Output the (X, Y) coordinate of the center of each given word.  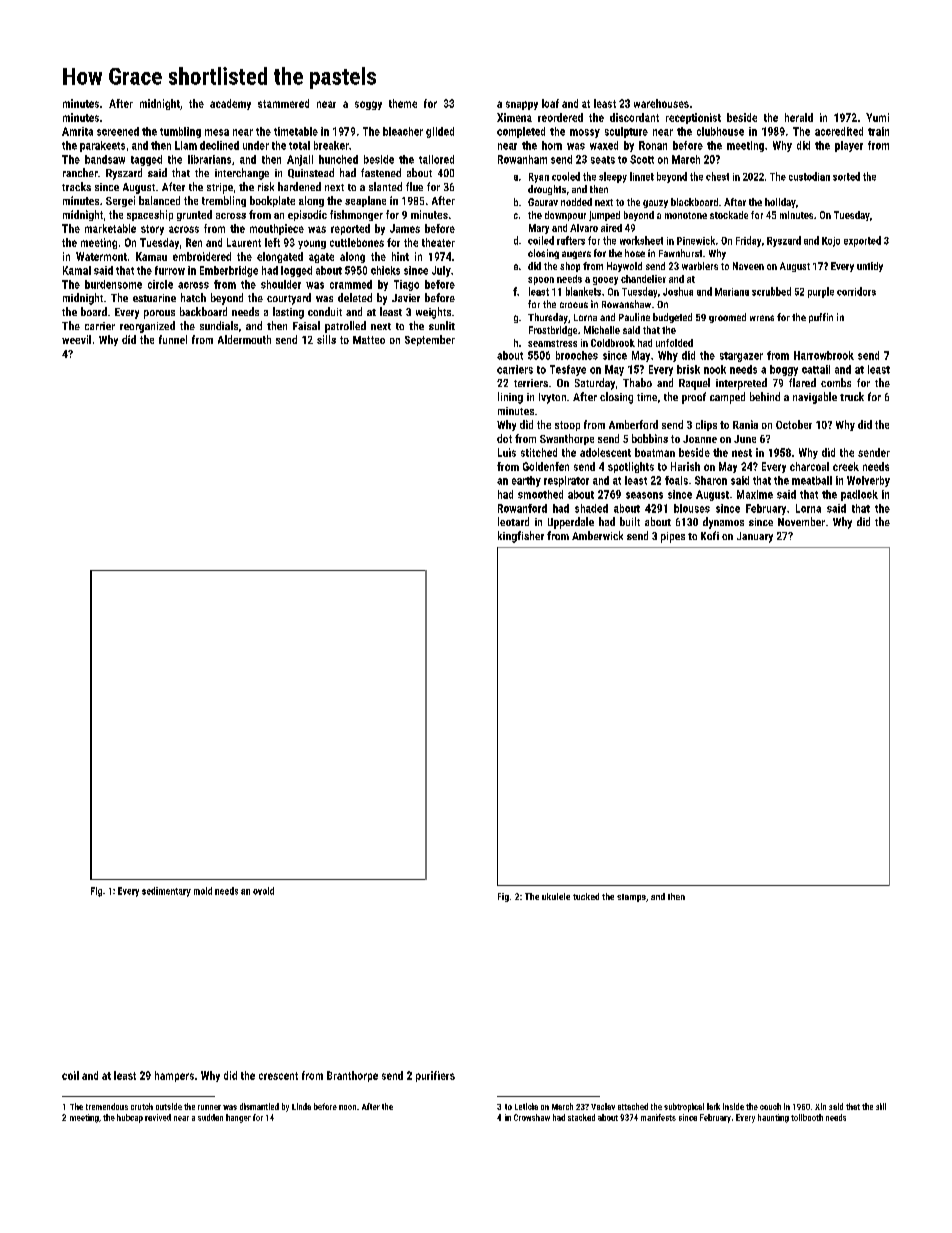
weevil (76, 339)
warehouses (661, 103)
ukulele (556, 896)
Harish (685, 466)
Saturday (595, 384)
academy (230, 104)
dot (504, 438)
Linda (301, 1106)
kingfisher (521, 537)
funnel (173, 339)
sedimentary (166, 892)
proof (694, 398)
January (755, 537)
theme (403, 103)
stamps (631, 898)
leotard (513, 521)
